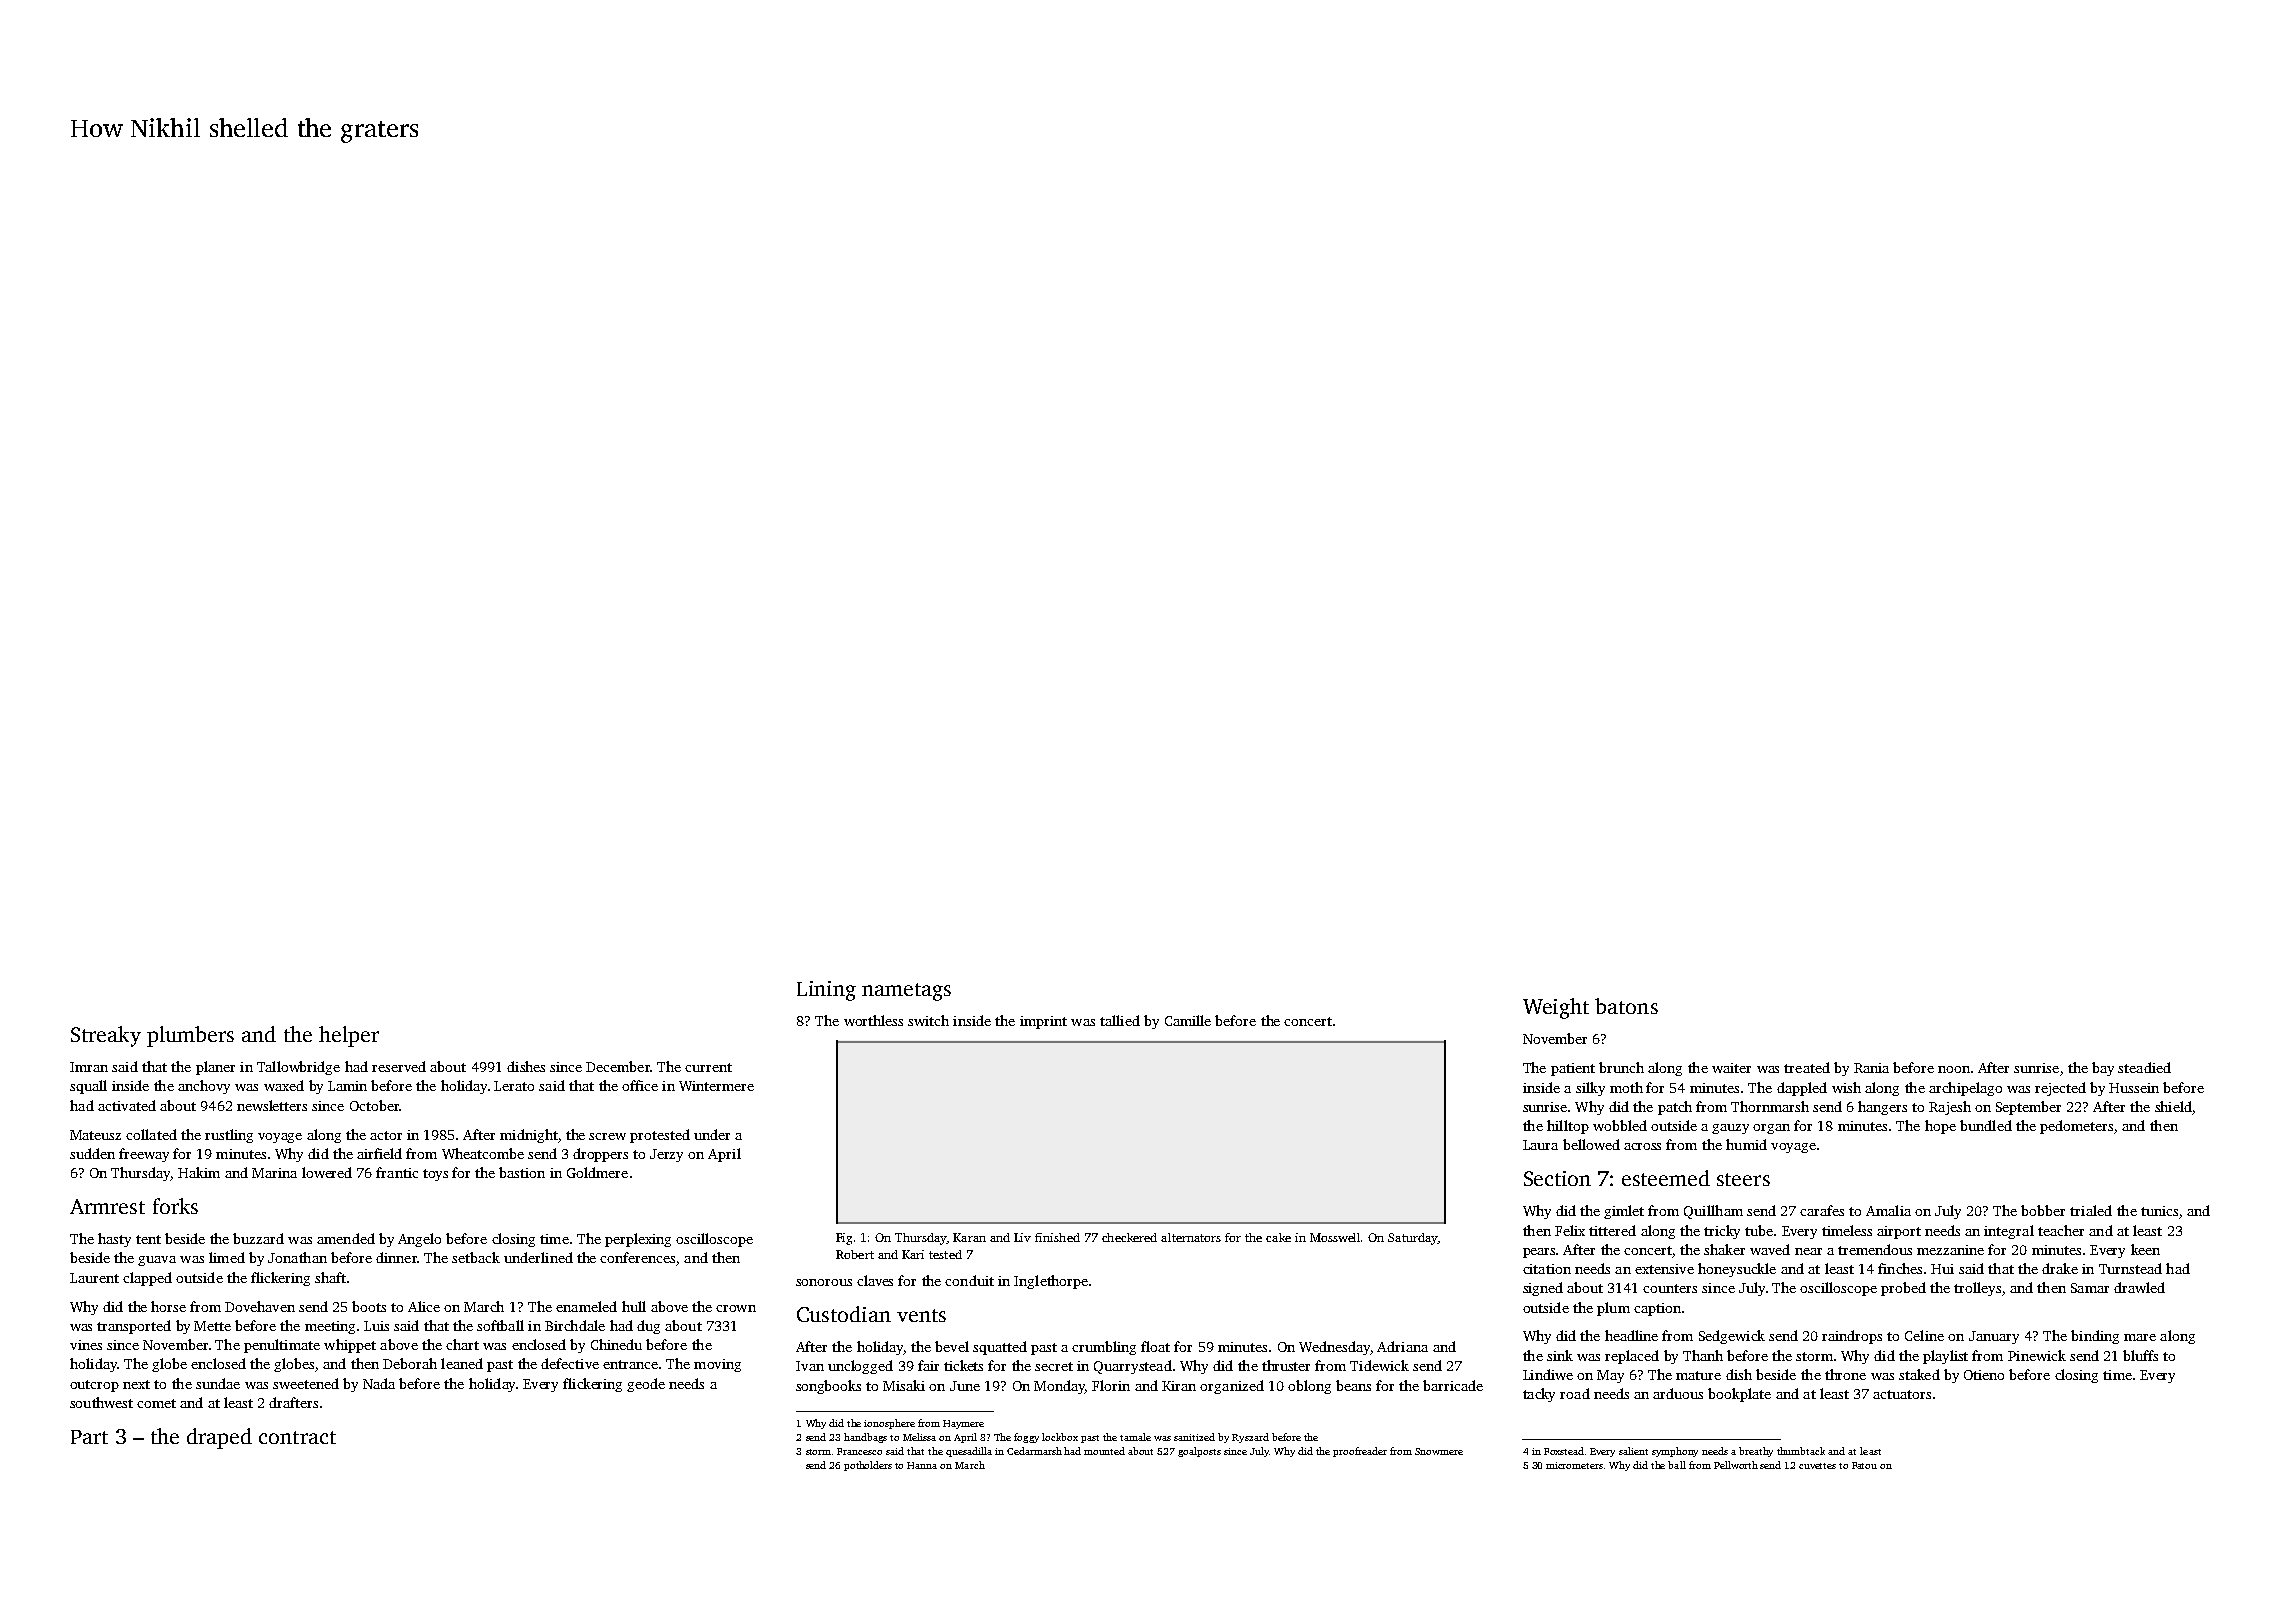  Describe the element at coordinates (1626, 1006) in the screenshot. I see `batons` at that location.
